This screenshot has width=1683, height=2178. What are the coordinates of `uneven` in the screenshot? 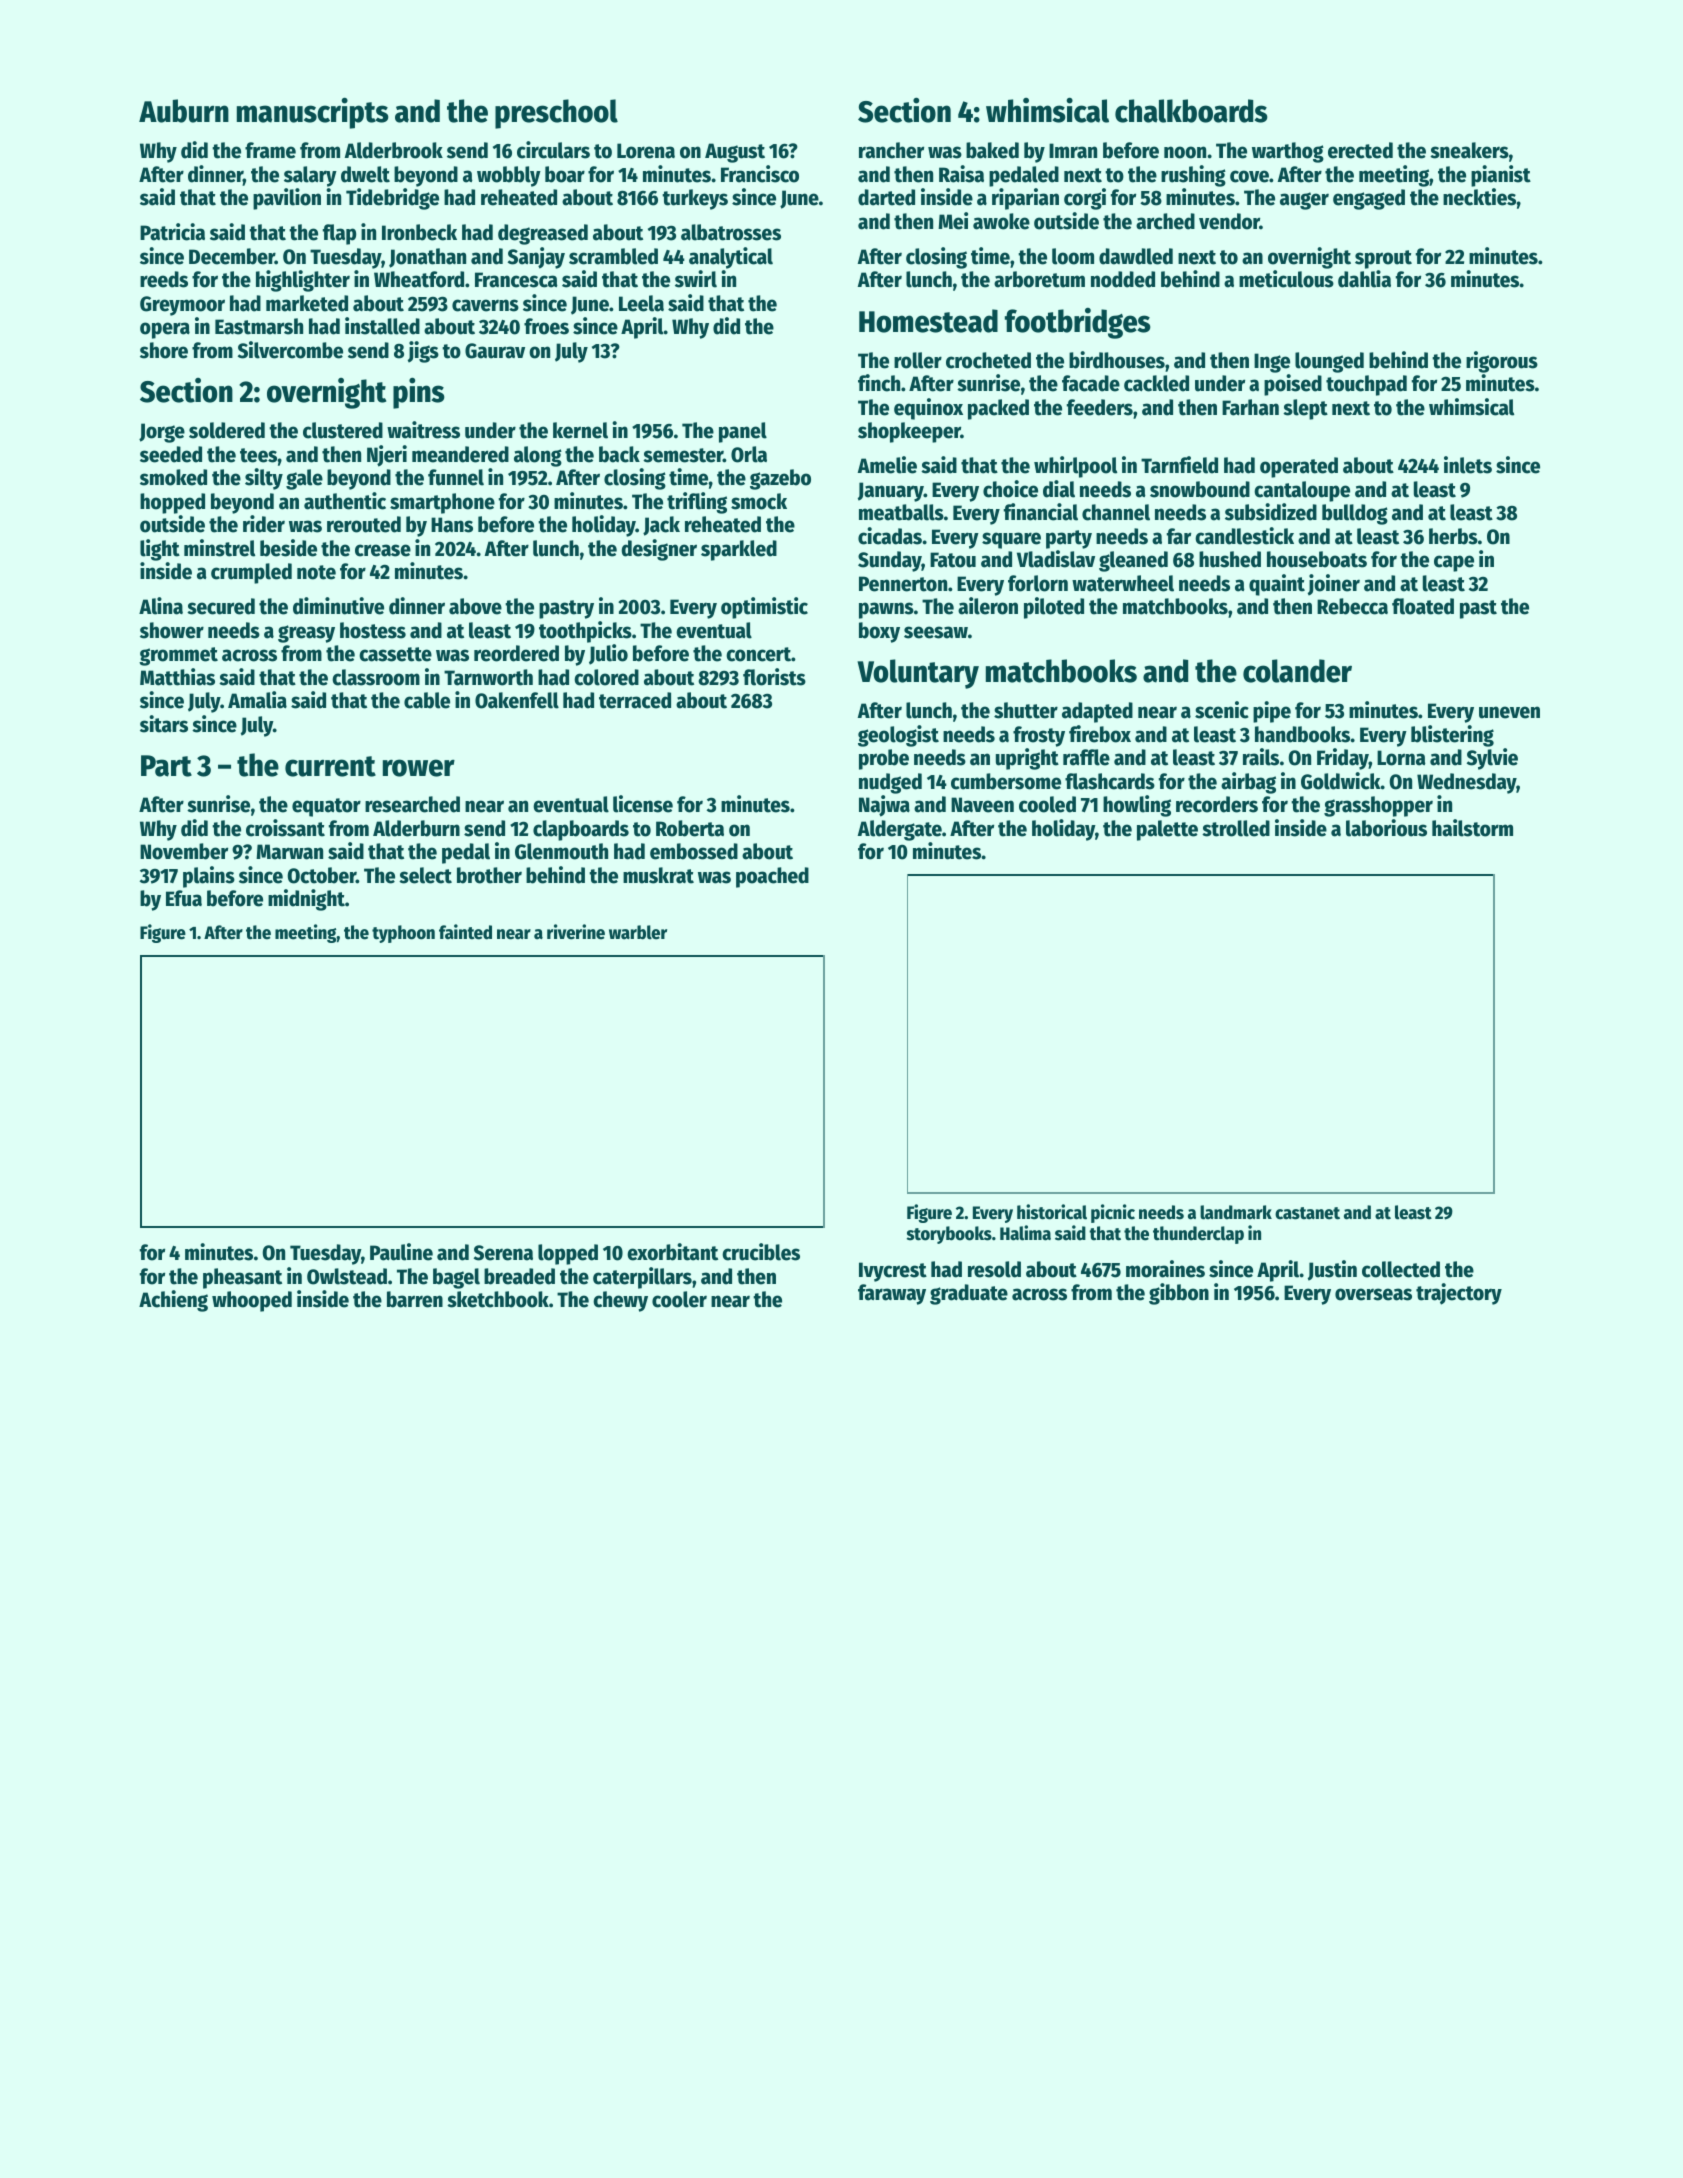 It's located at (1509, 712).
